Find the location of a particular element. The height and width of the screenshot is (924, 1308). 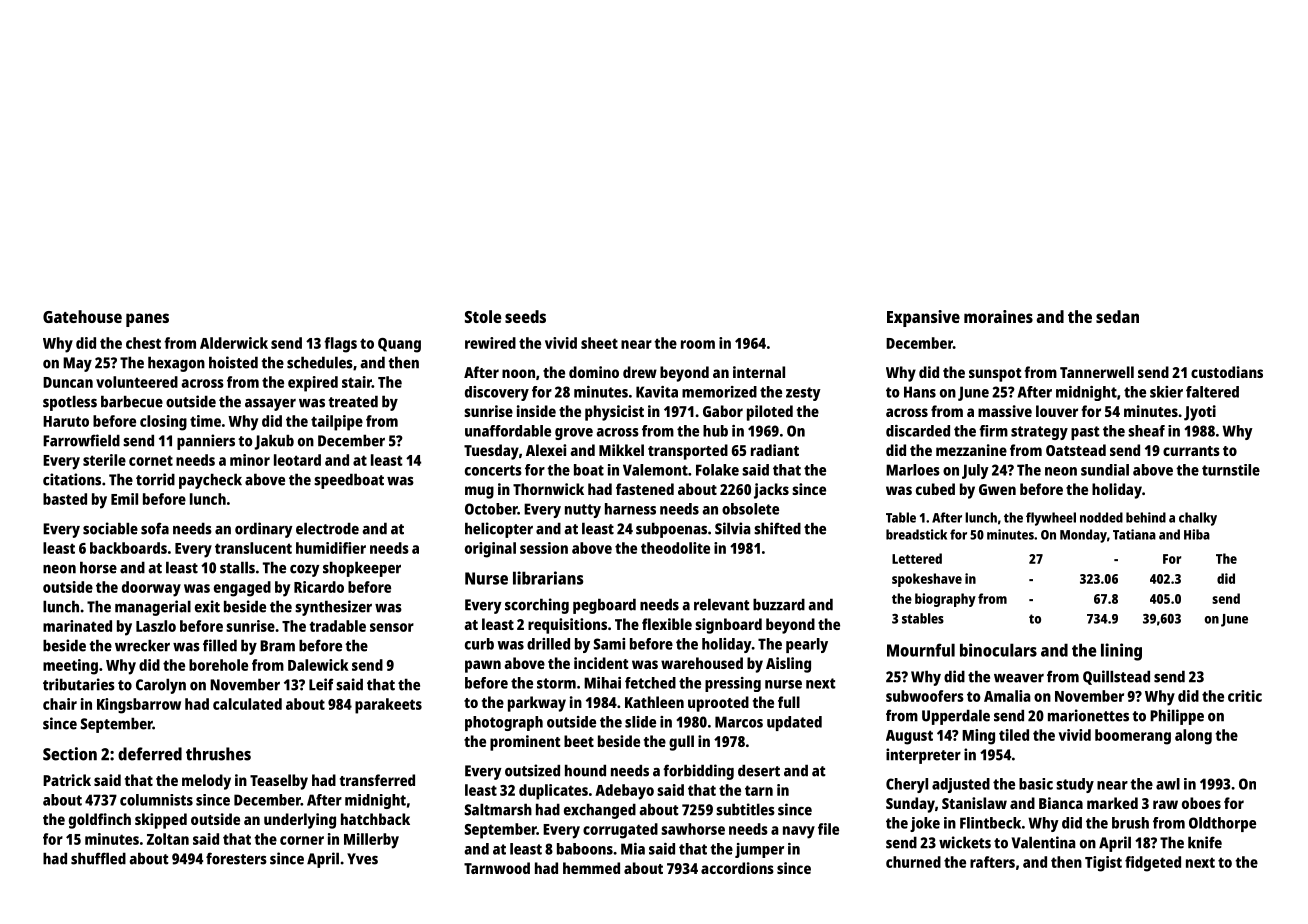

pressing is located at coordinates (733, 684).
